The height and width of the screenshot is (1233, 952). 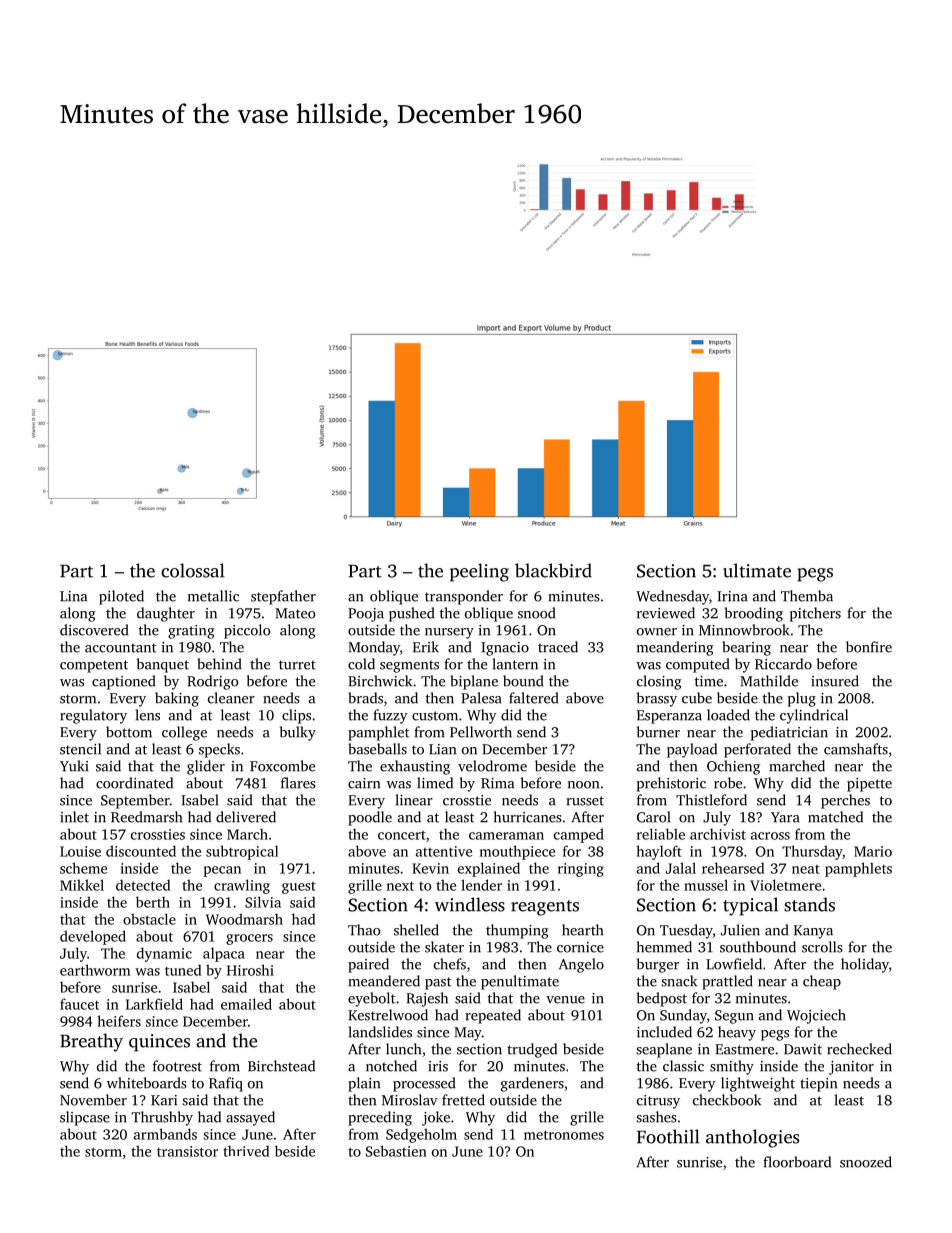 I want to click on transistor, so click(x=187, y=1151).
